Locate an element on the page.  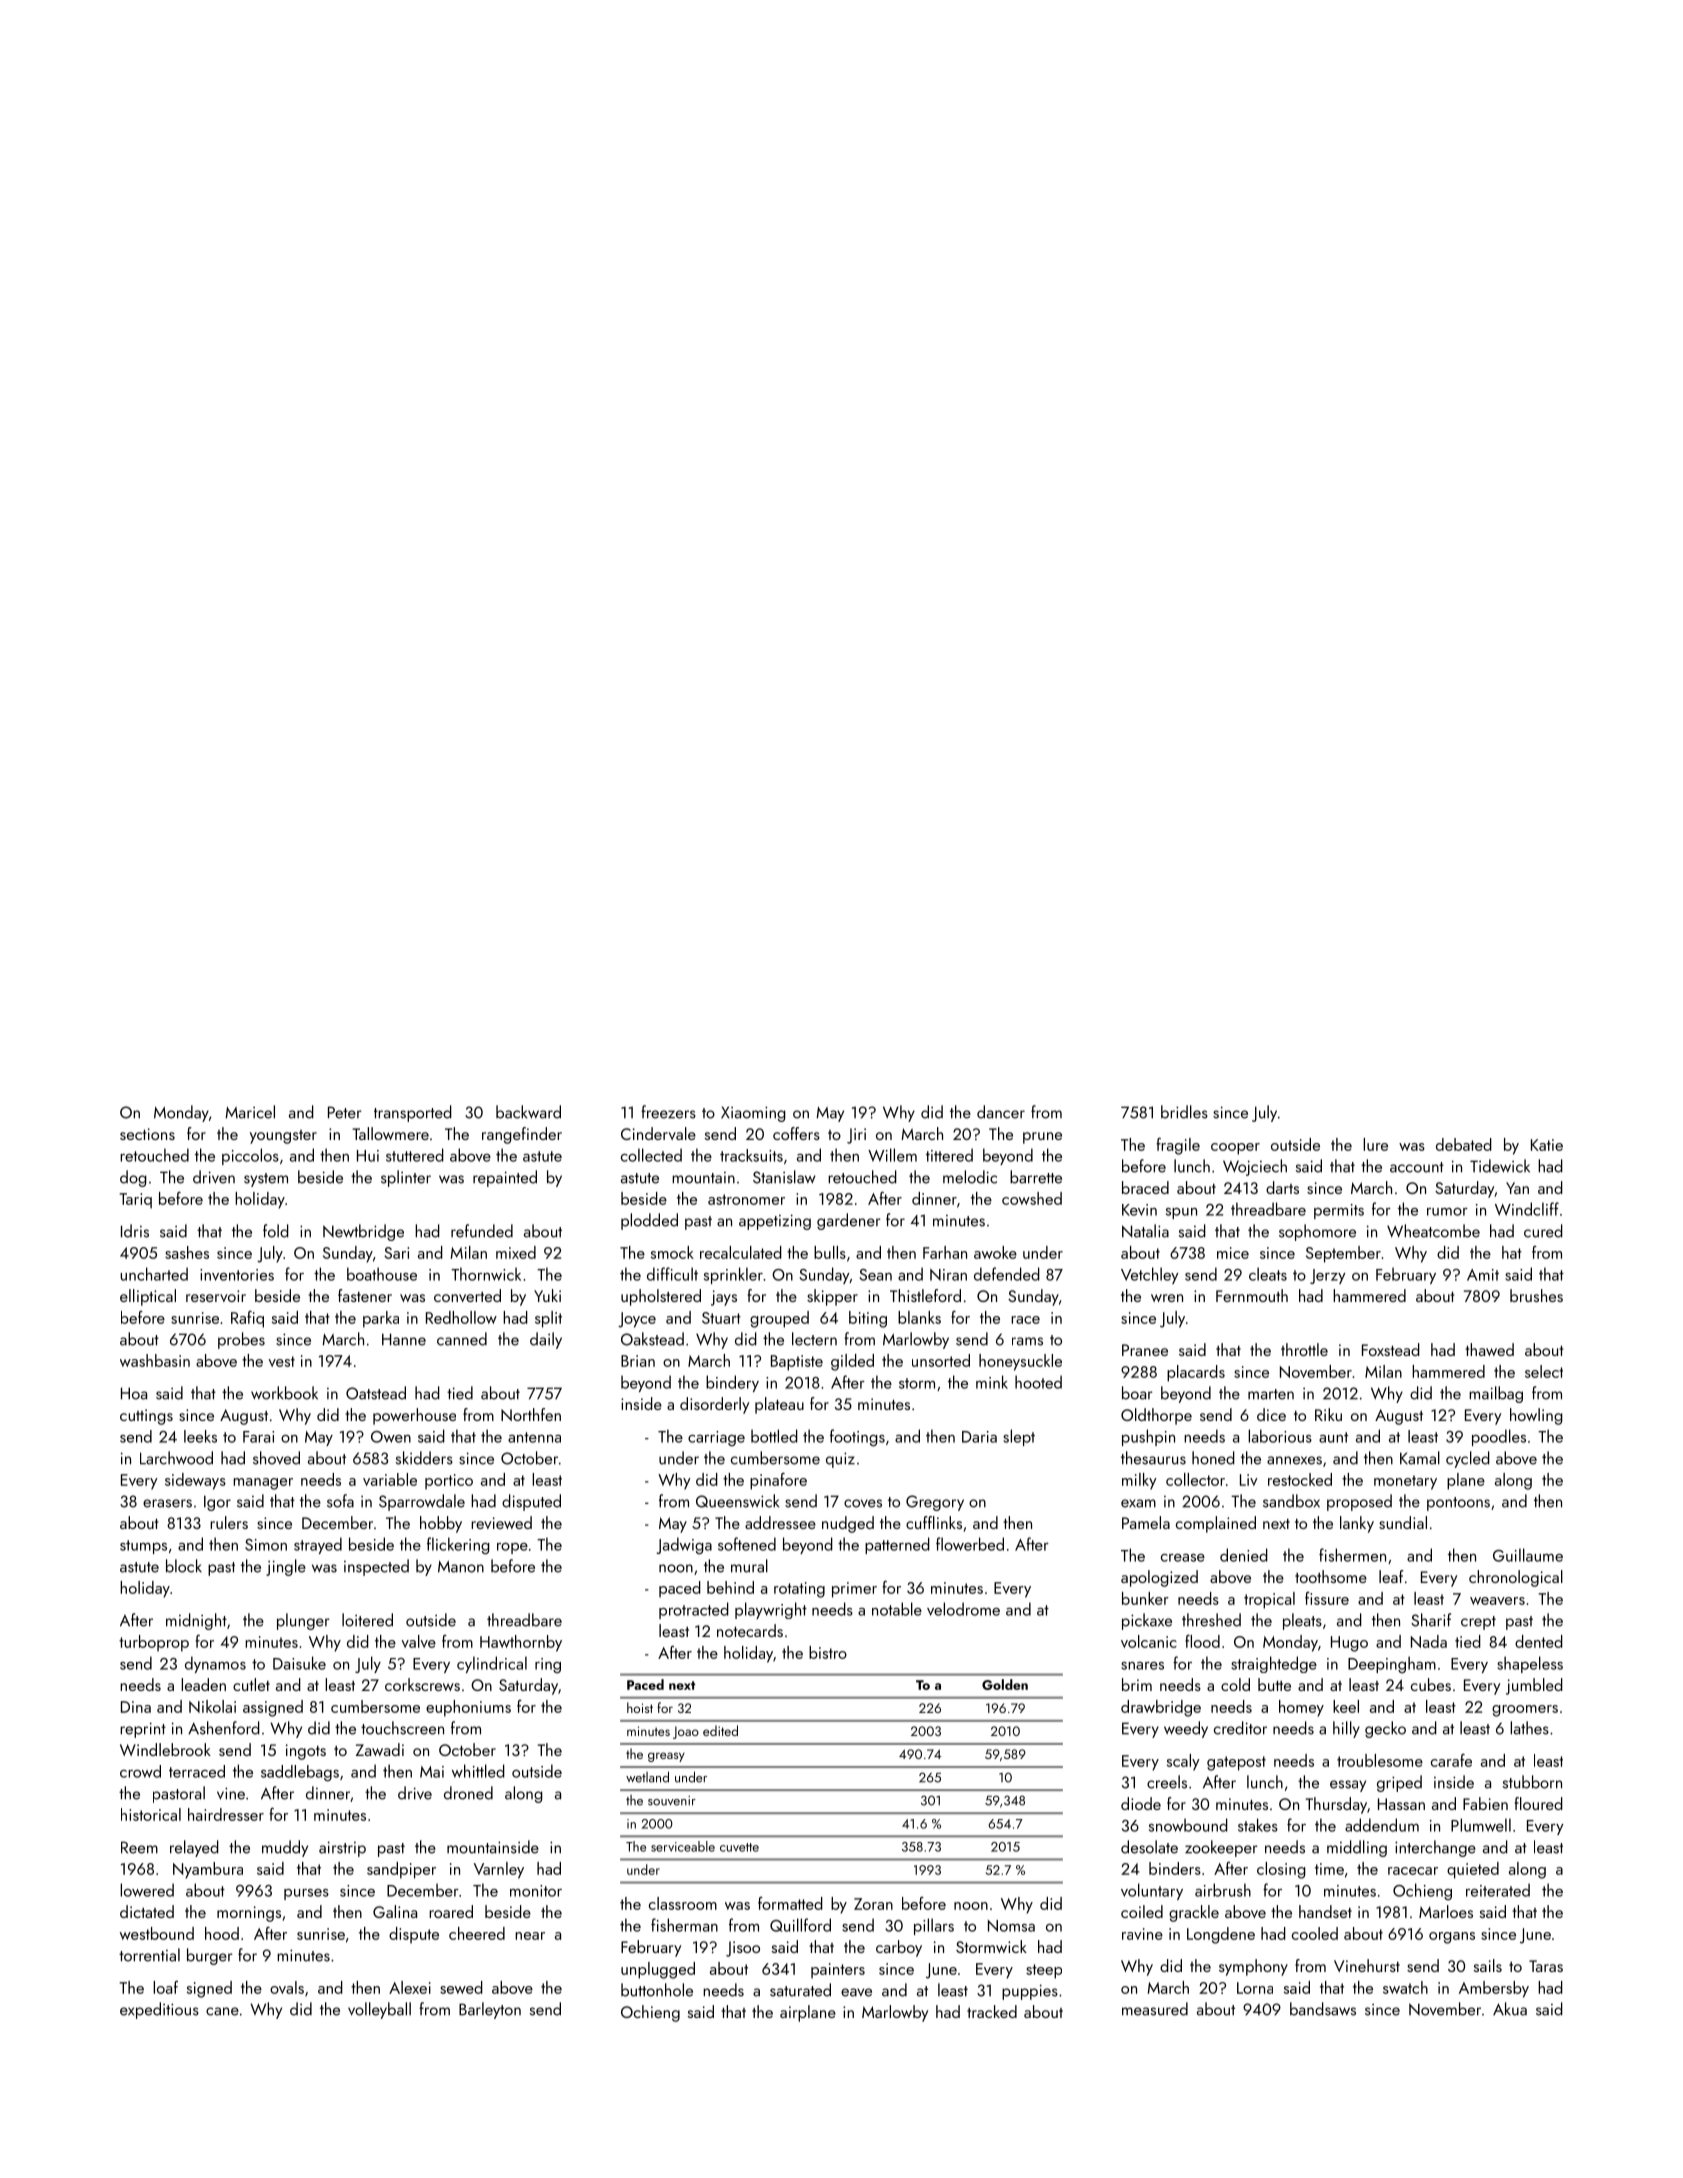
Marloes is located at coordinates (1446, 1911).
